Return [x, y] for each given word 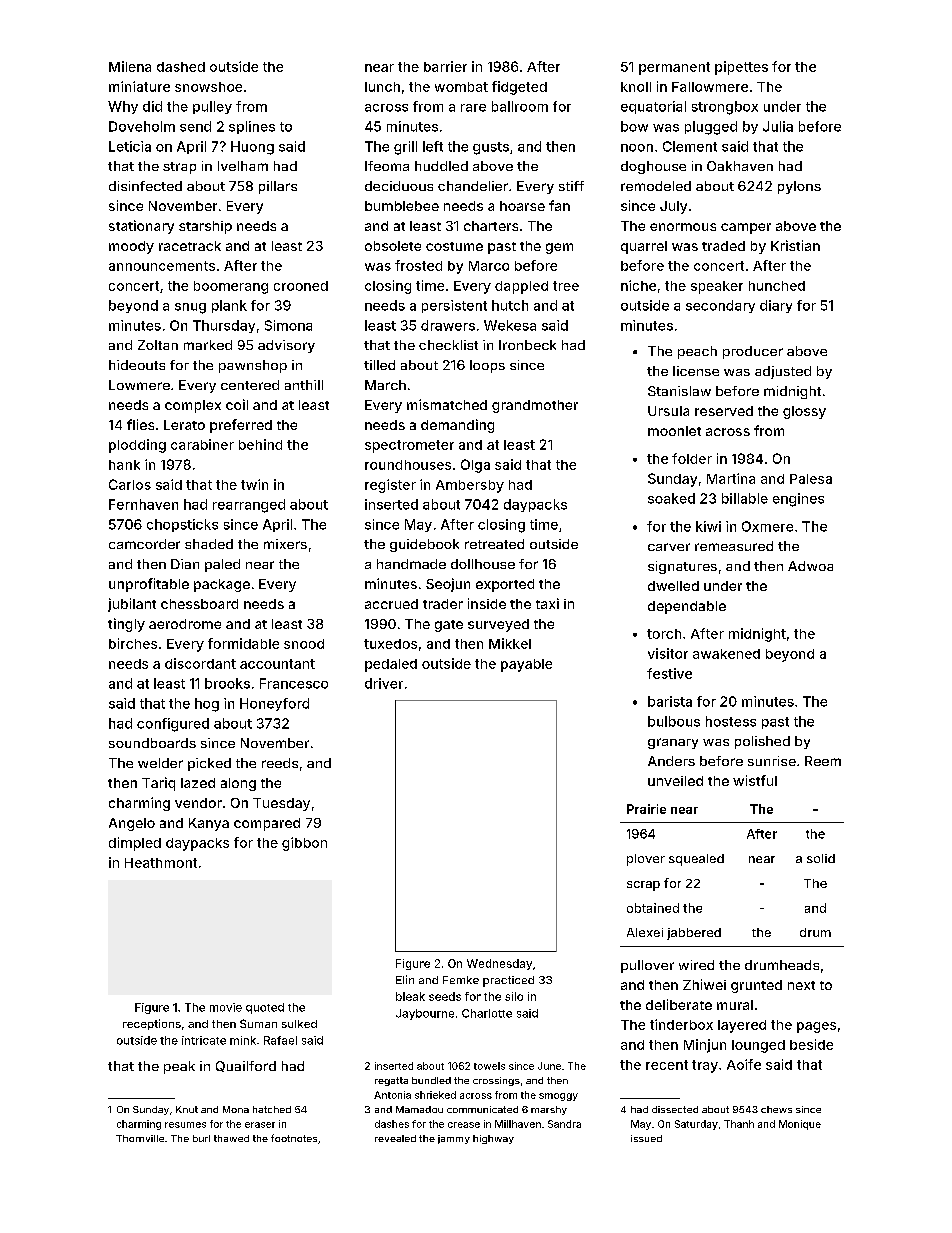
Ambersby [470, 486]
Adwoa [810, 566]
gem [559, 248]
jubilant [132, 605]
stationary [141, 227]
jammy [454, 1139]
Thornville [140, 1138]
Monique [800, 1125]
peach [697, 352]
